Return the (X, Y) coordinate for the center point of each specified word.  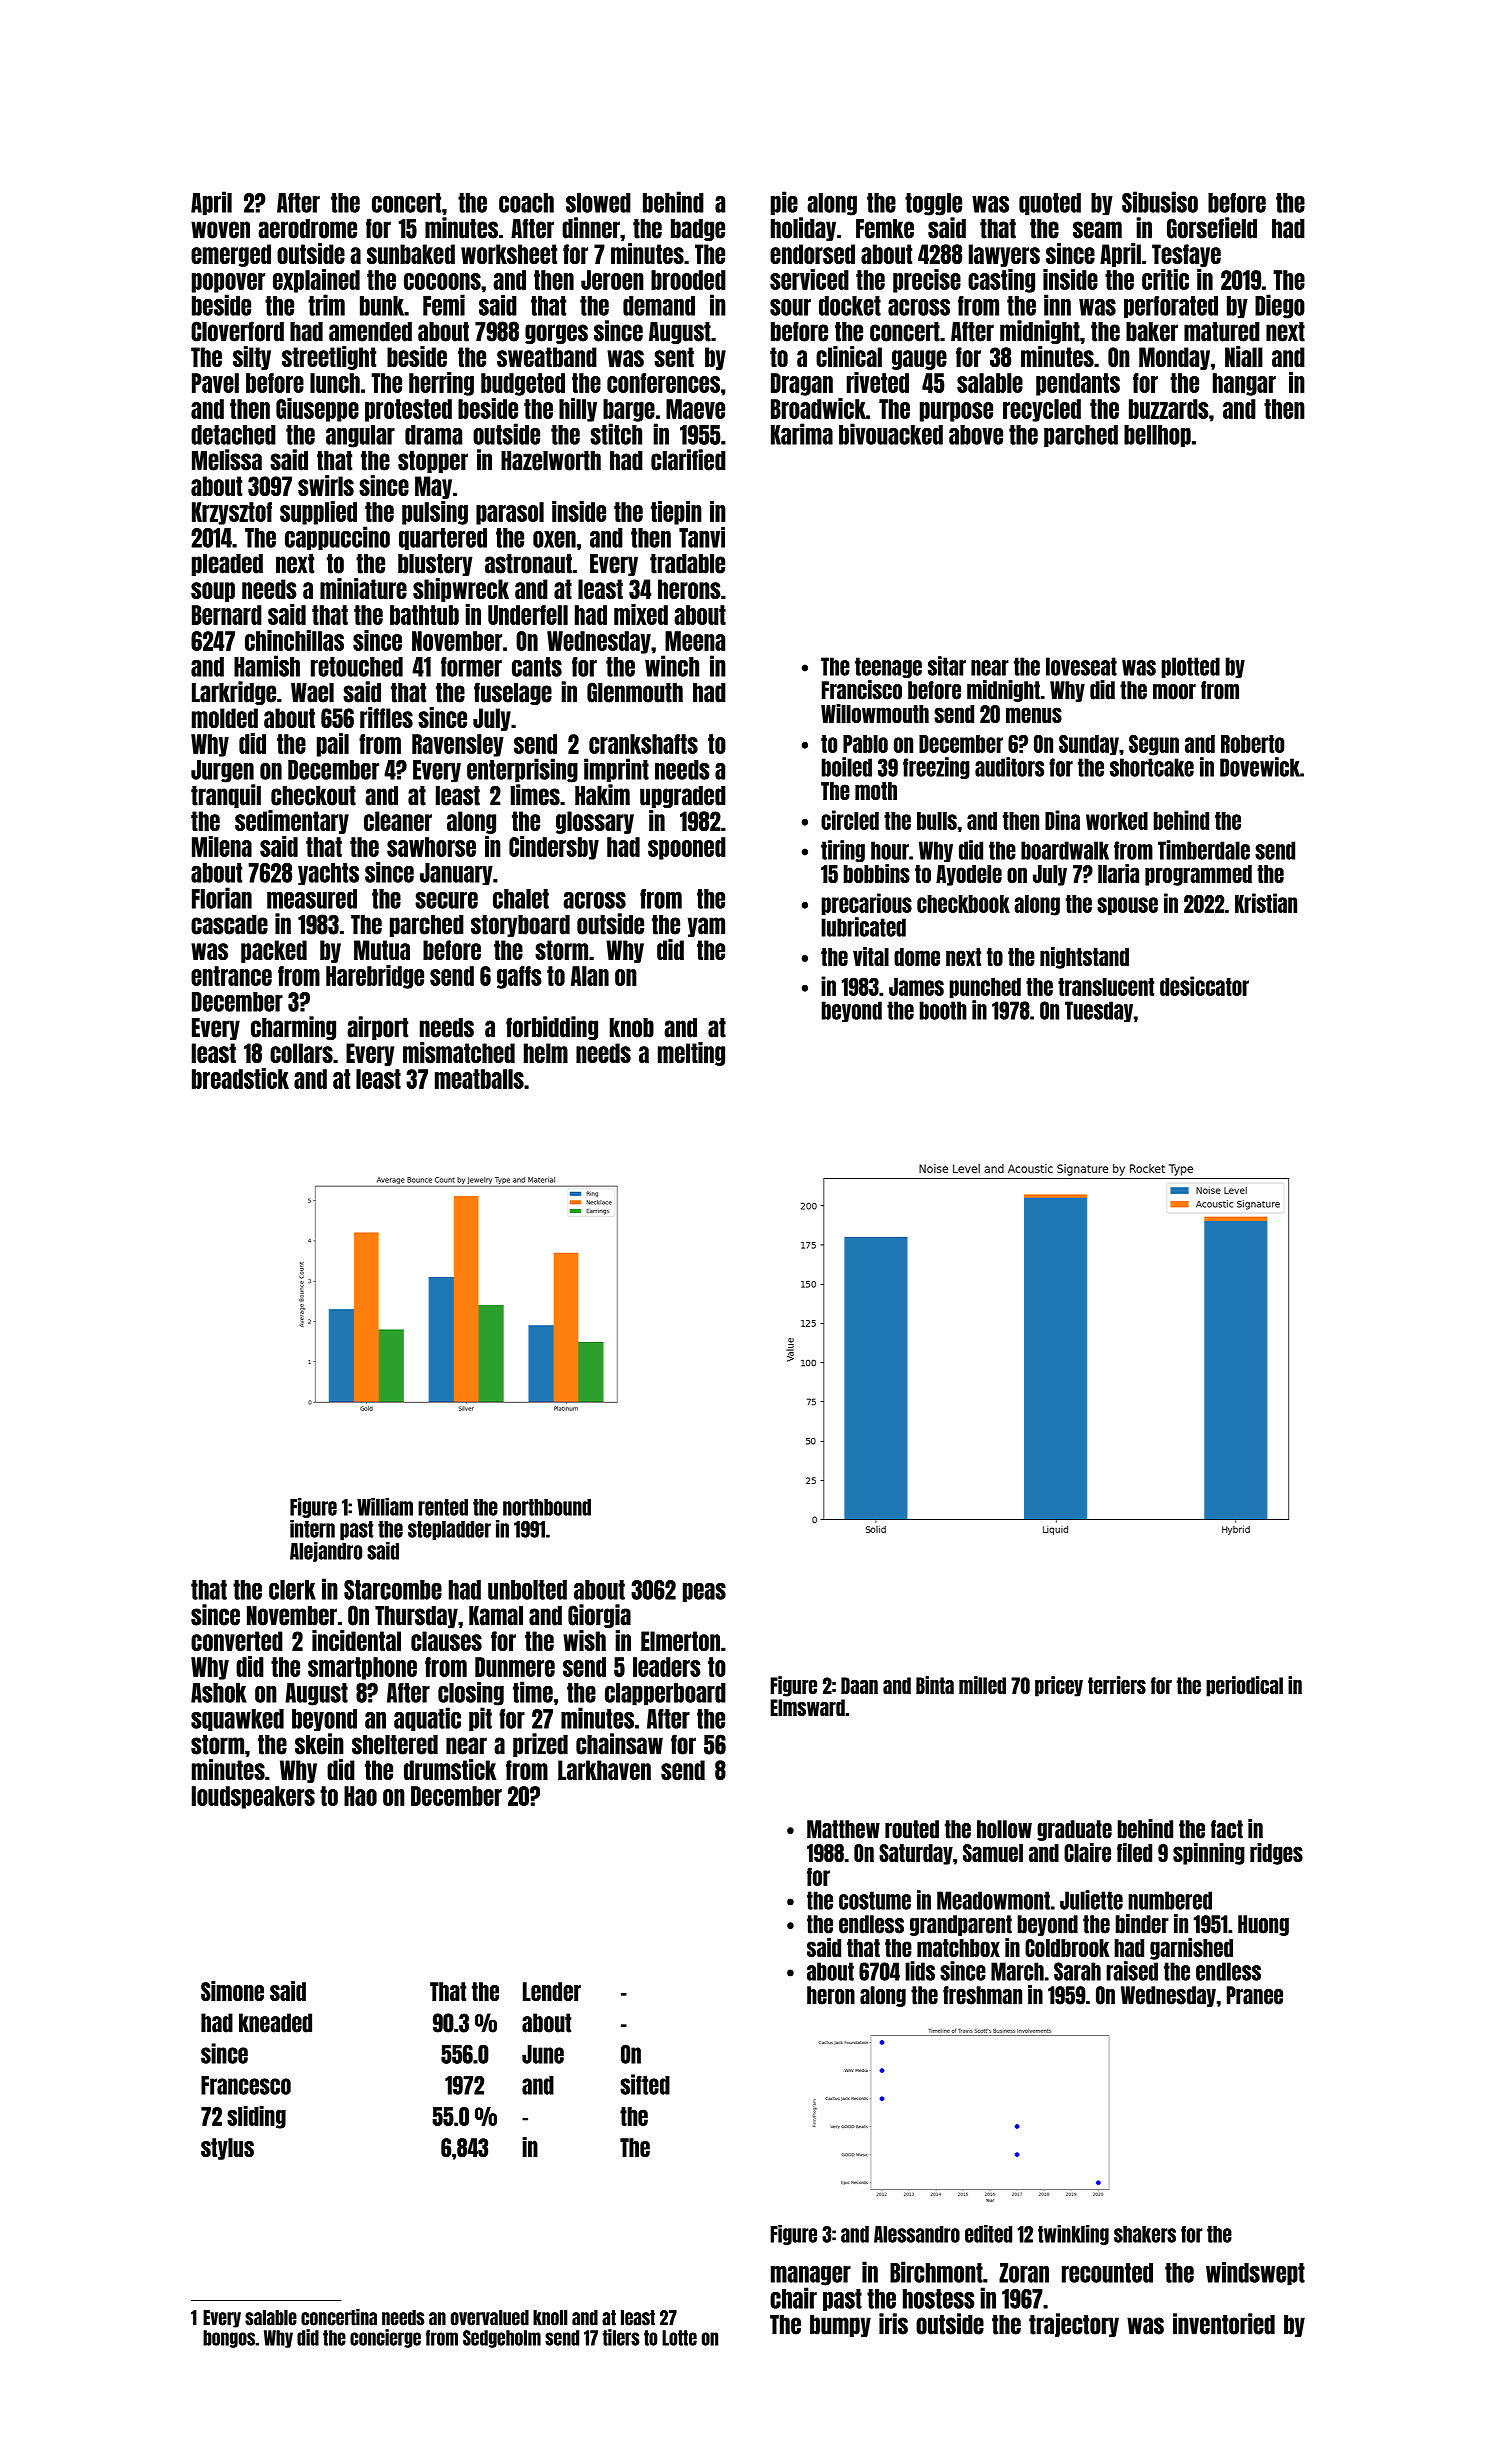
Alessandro (917, 2234)
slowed (598, 203)
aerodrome (307, 229)
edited (988, 2234)
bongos (229, 2339)
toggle (933, 204)
